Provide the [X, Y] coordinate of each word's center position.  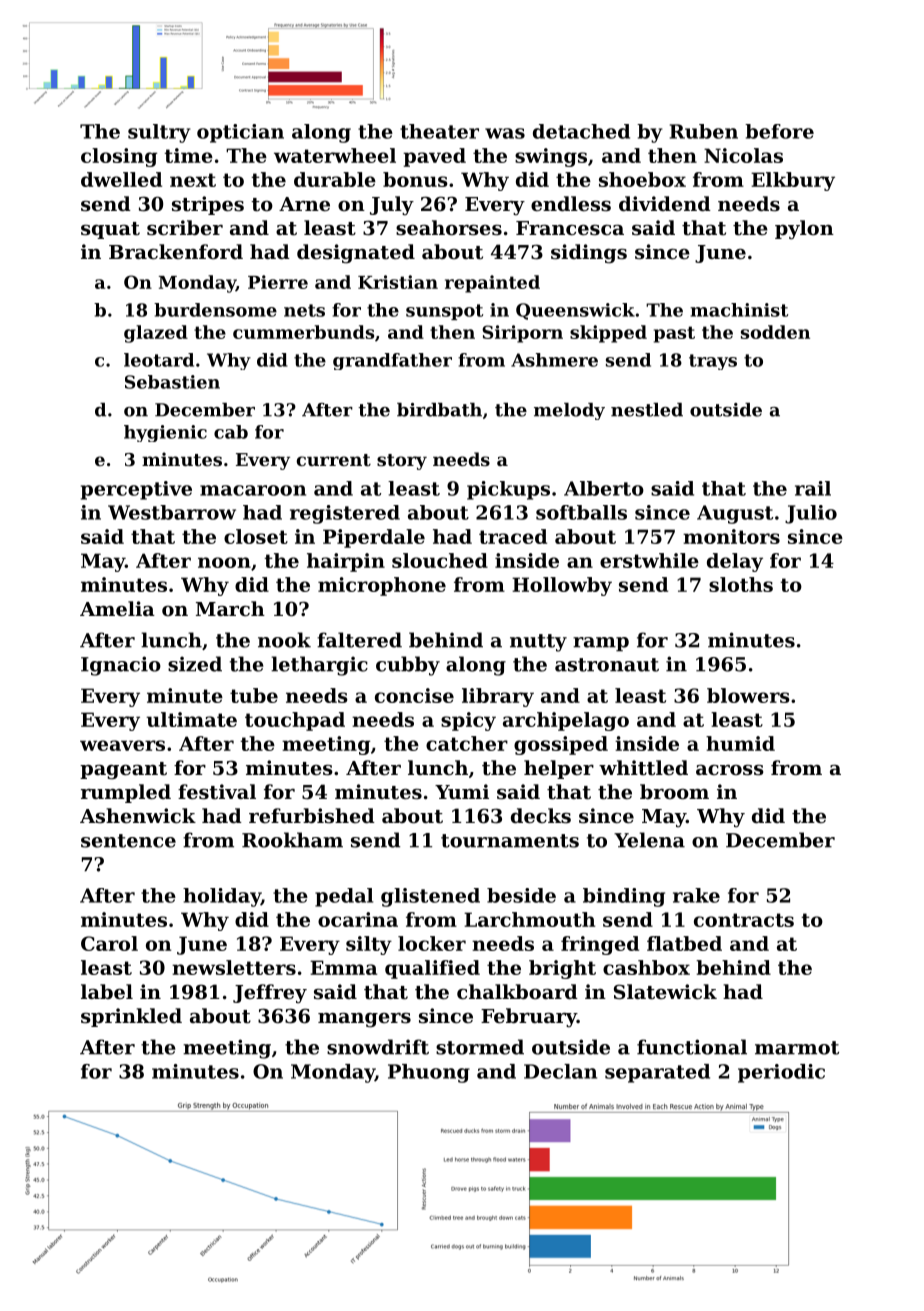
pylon [804, 230]
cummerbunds [303, 332]
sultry [159, 133]
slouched [440, 560]
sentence [128, 841]
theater [439, 131]
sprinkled [131, 1017]
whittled [643, 768]
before [779, 131]
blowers [748, 695]
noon [224, 562]
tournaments [510, 841]
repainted [492, 284]
